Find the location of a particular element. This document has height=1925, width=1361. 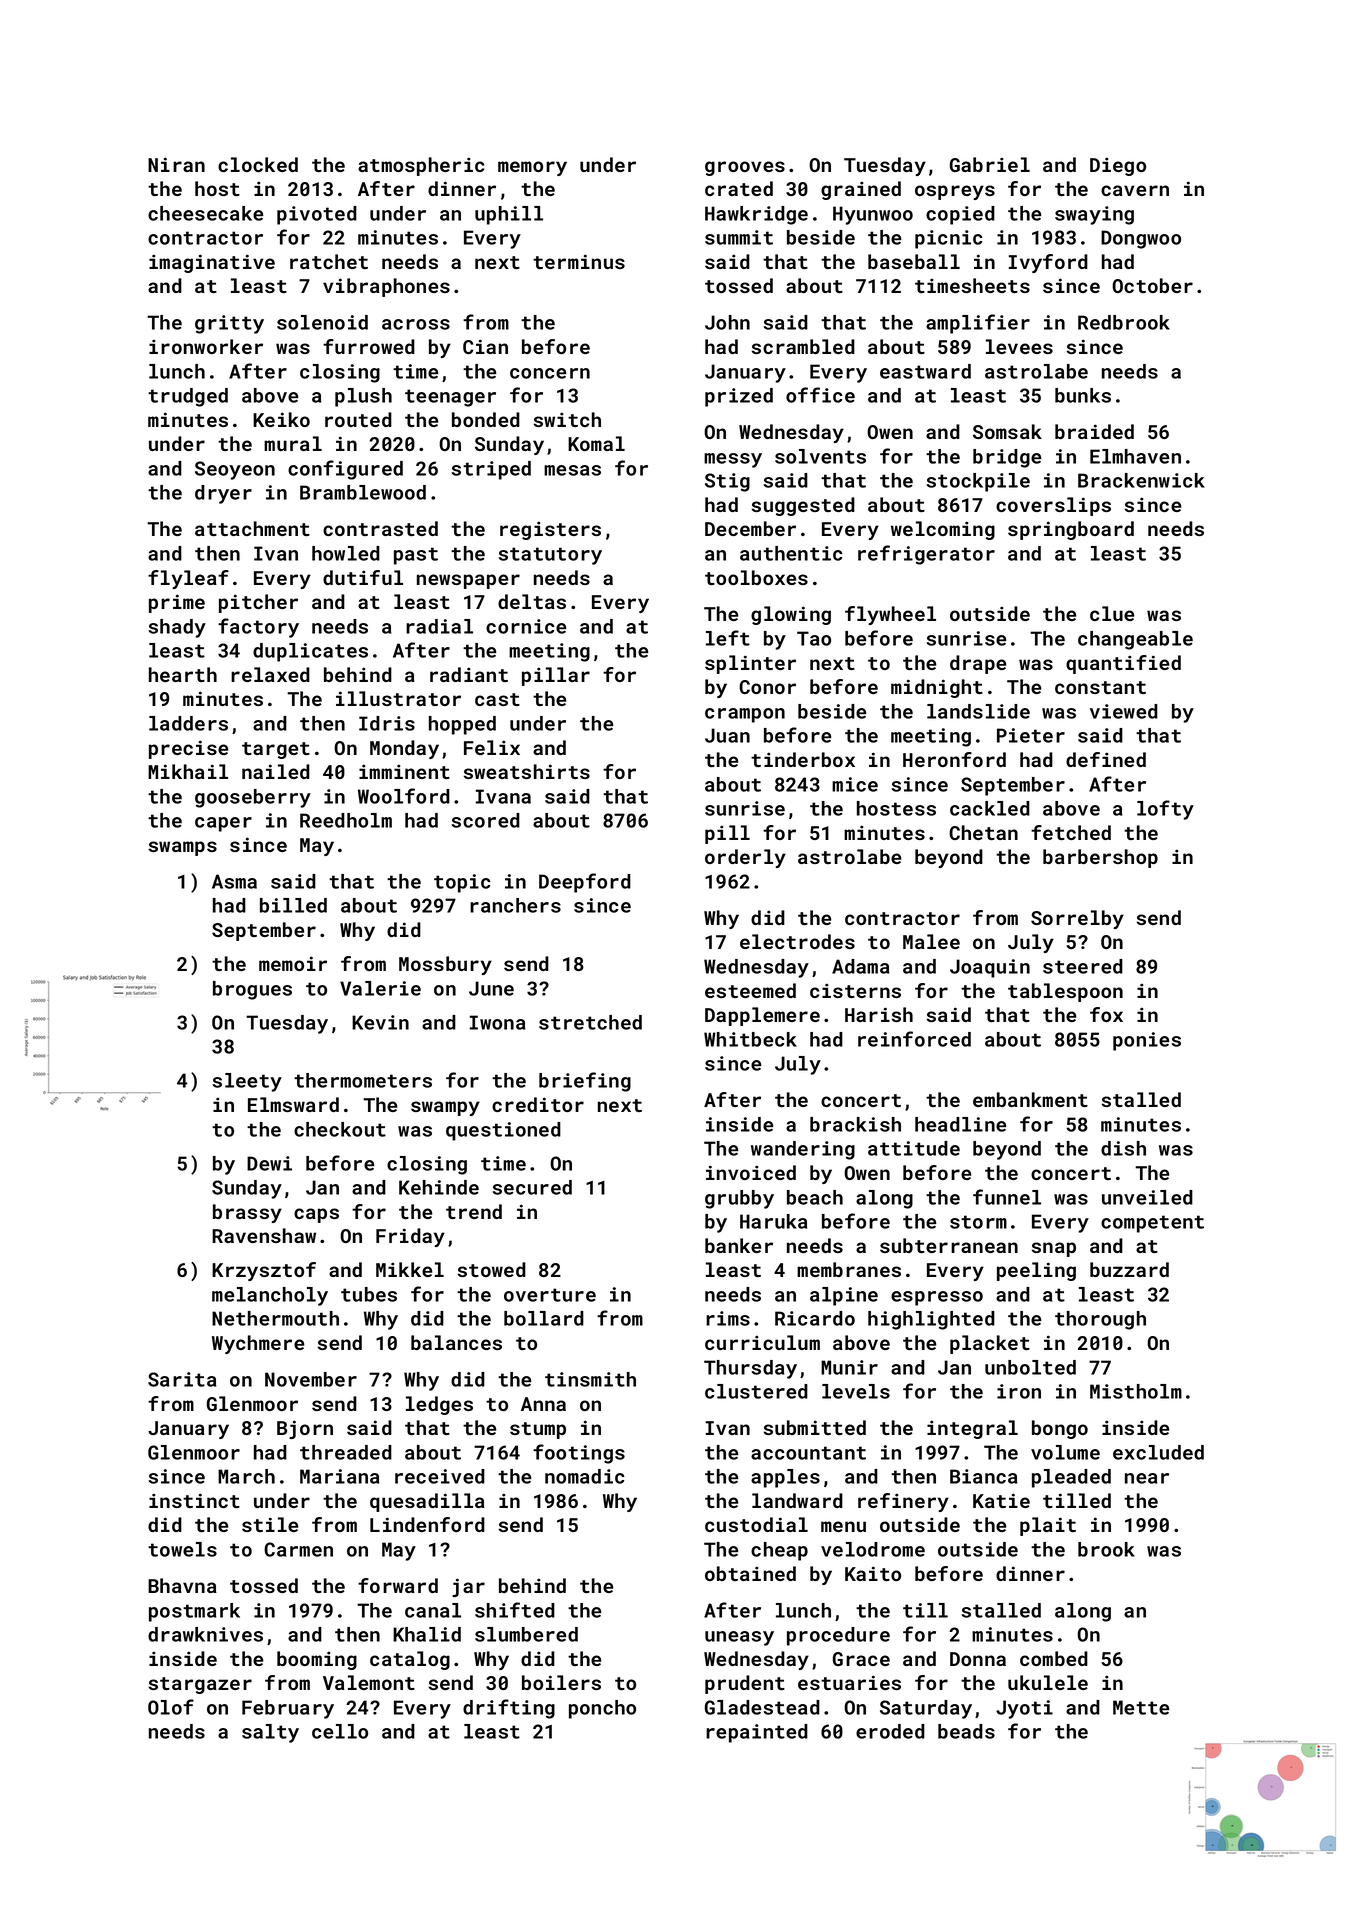

memory is located at coordinates (532, 168).
